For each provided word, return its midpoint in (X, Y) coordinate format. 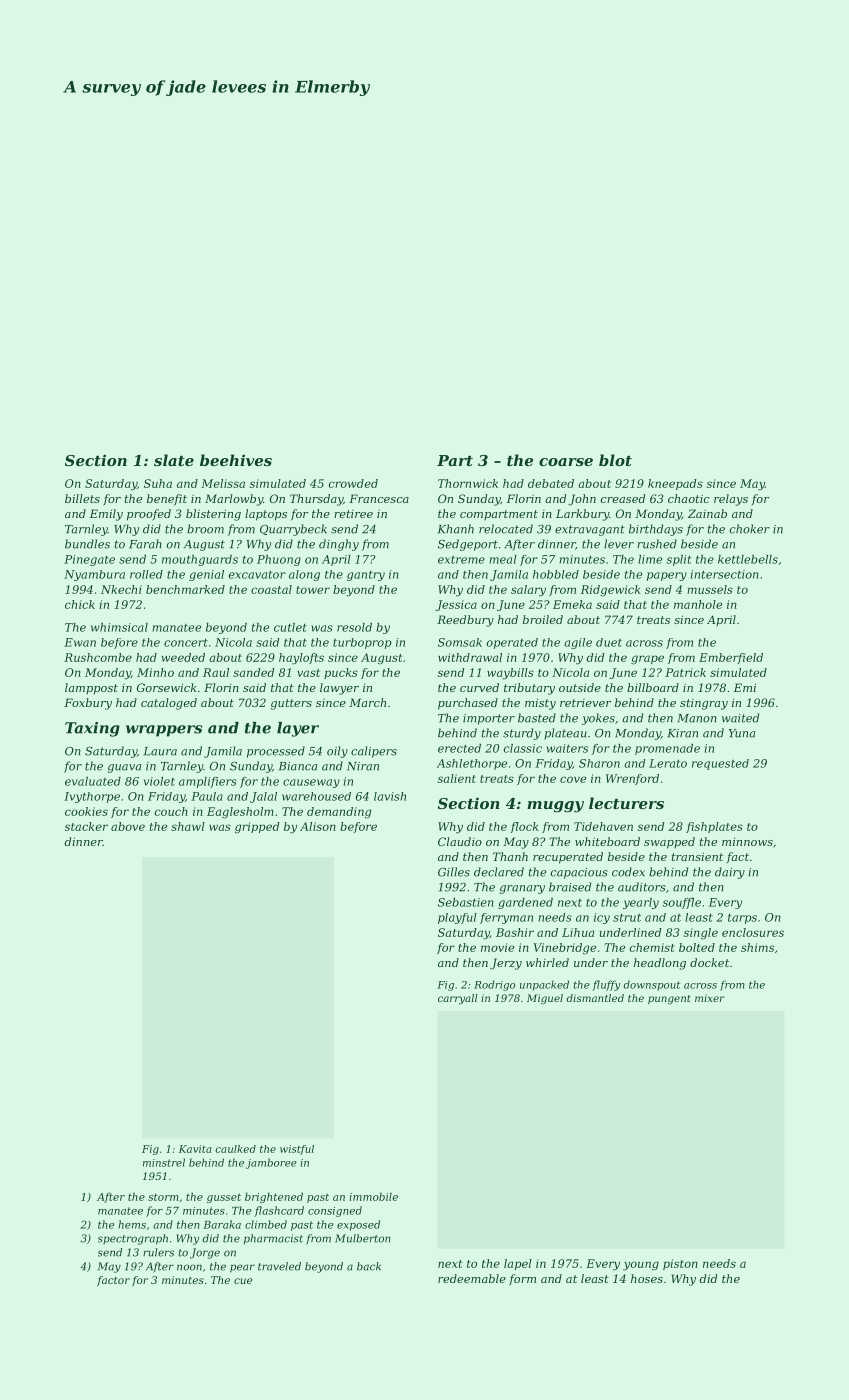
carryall (457, 999)
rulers (158, 1252)
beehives (236, 460)
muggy (555, 807)
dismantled (595, 998)
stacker (86, 826)
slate (174, 460)
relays (731, 500)
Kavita (195, 1149)
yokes (598, 719)
